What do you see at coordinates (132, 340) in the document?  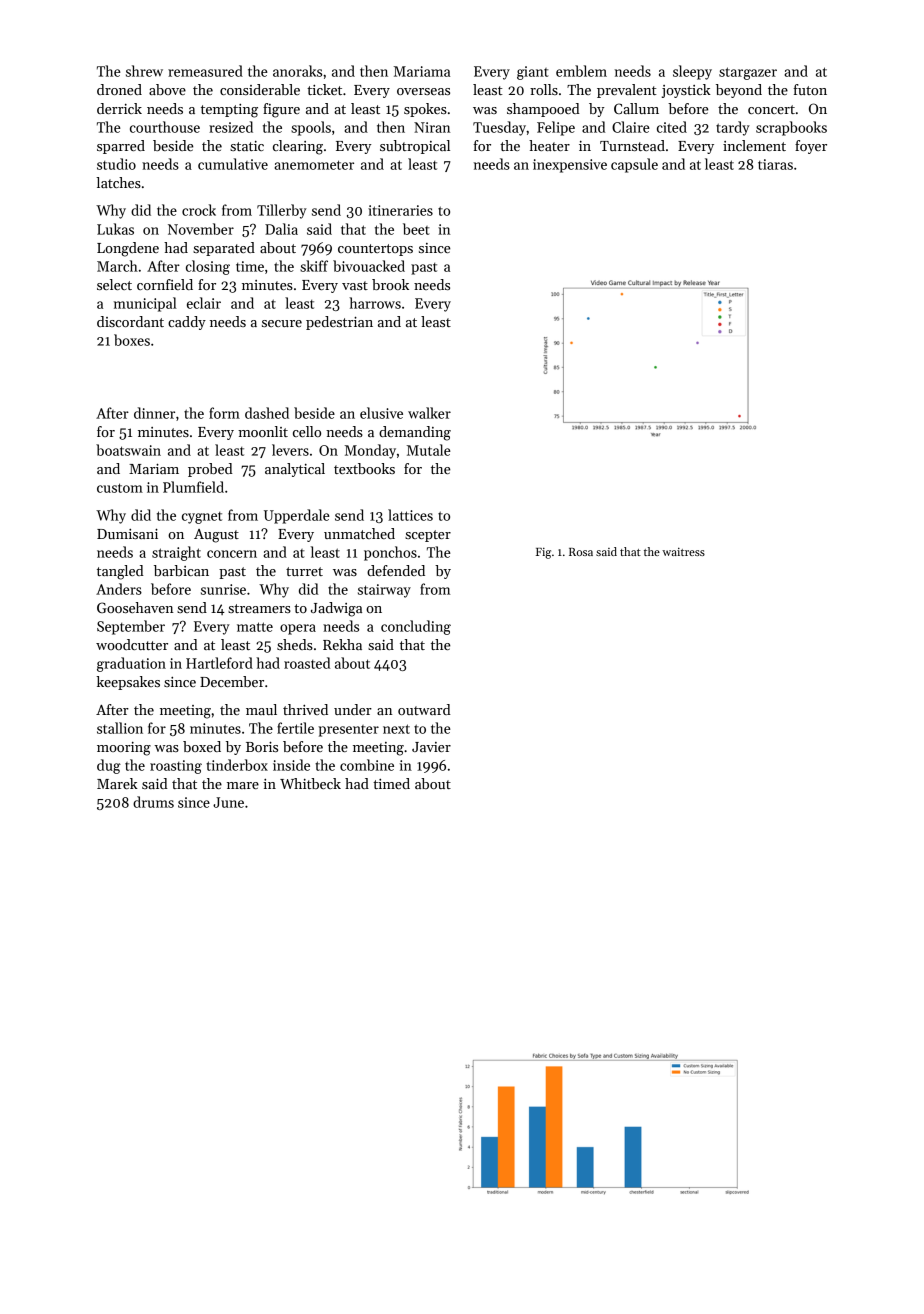 I see `boxes` at bounding box center [132, 340].
